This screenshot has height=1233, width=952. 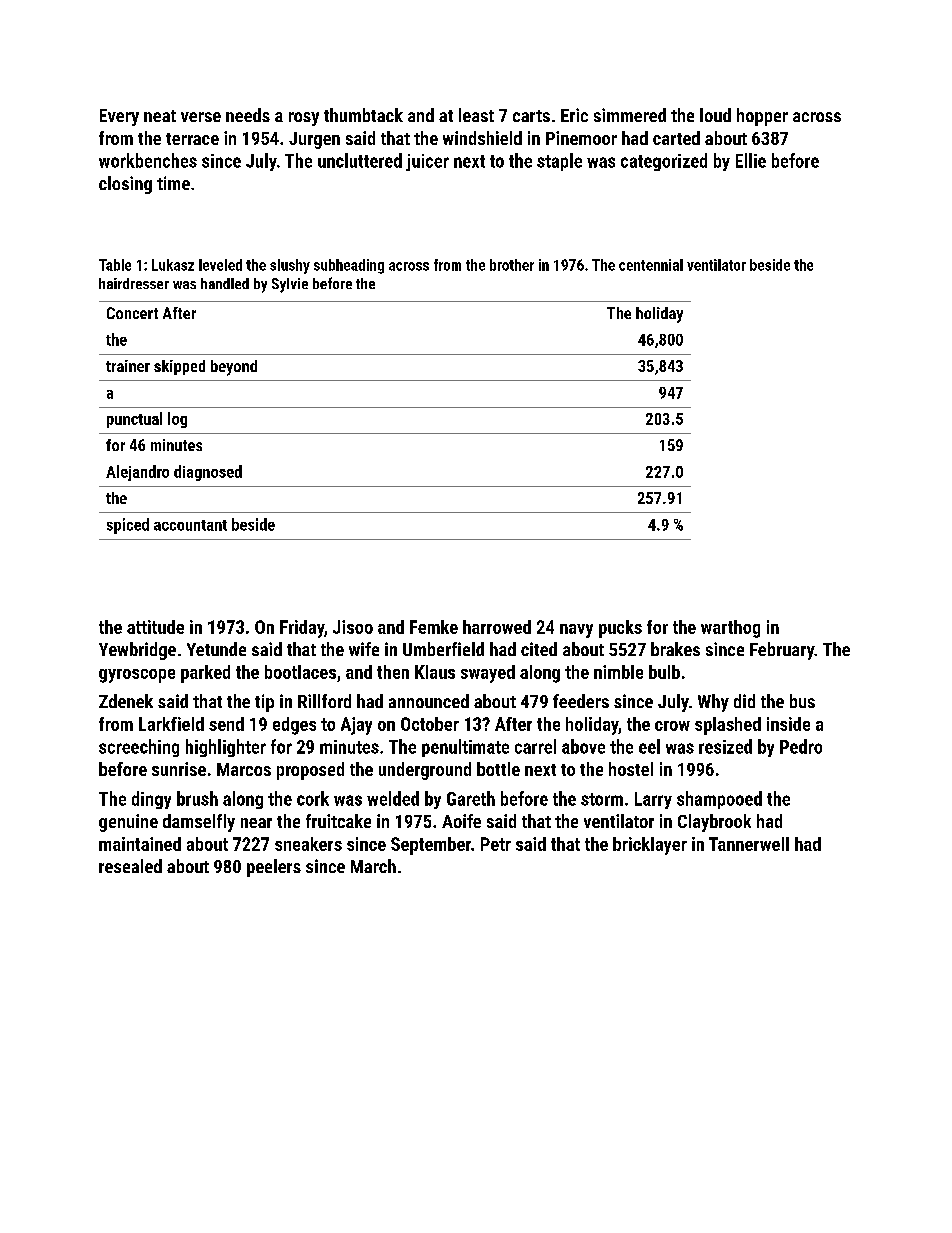 I want to click on swayed, so click(x=488, y=674).
